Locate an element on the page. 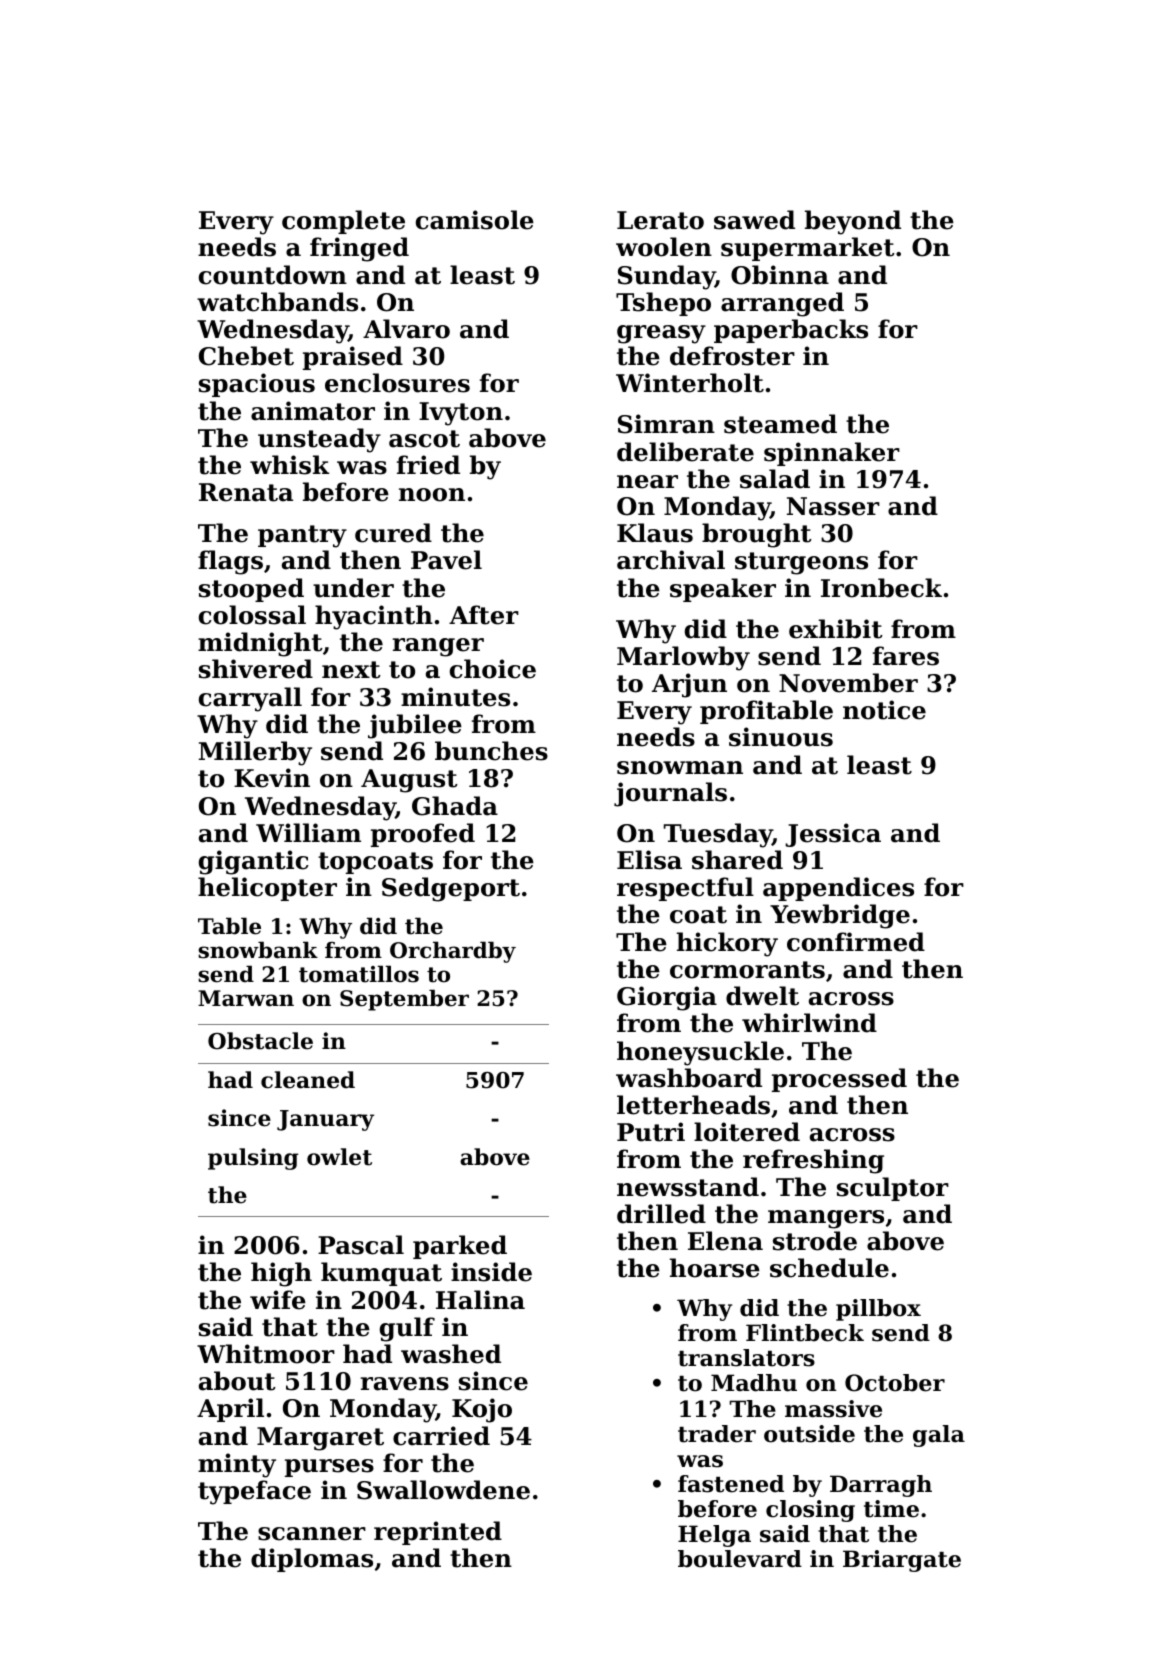 This document has width=1165, height=1654. complete is located at coordinates (343, 222).
